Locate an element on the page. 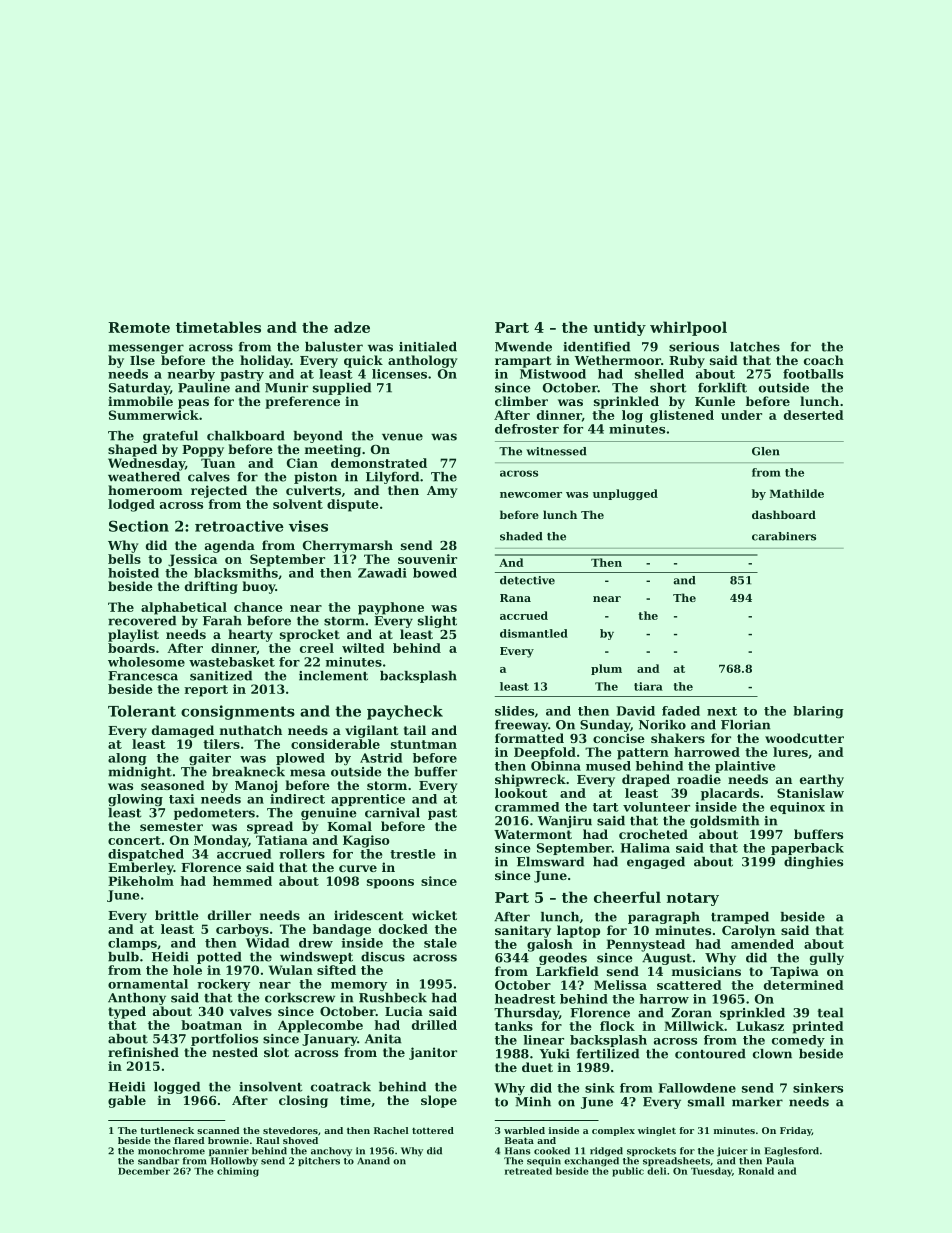 Image resolution: width=952 pixels, height=1233 pixels. Tuesday is located at coordinates (711, 1172).
